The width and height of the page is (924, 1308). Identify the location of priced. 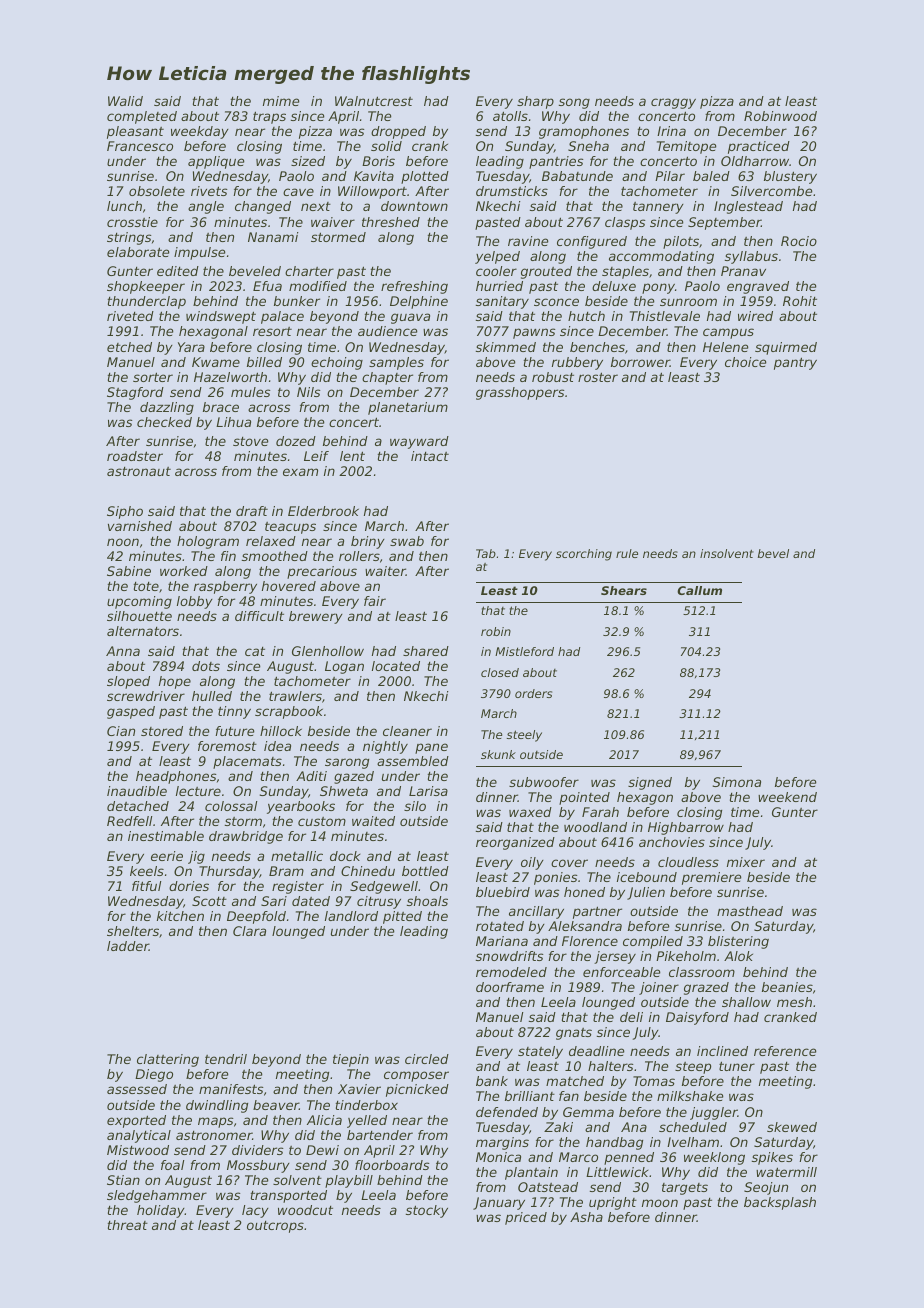
(526, 1218).
